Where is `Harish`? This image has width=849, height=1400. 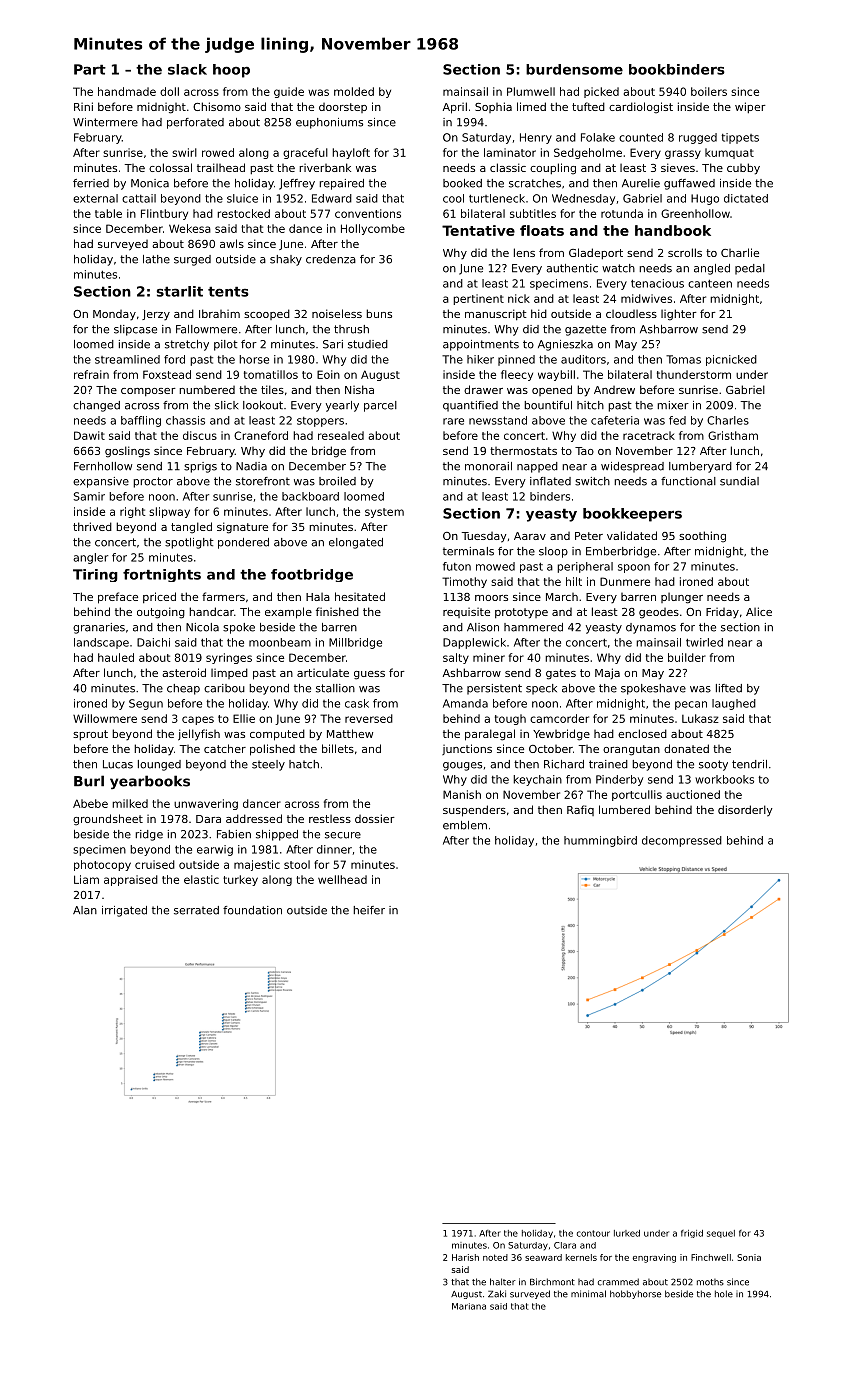
Harish is located at coordinates (465, 1257).
